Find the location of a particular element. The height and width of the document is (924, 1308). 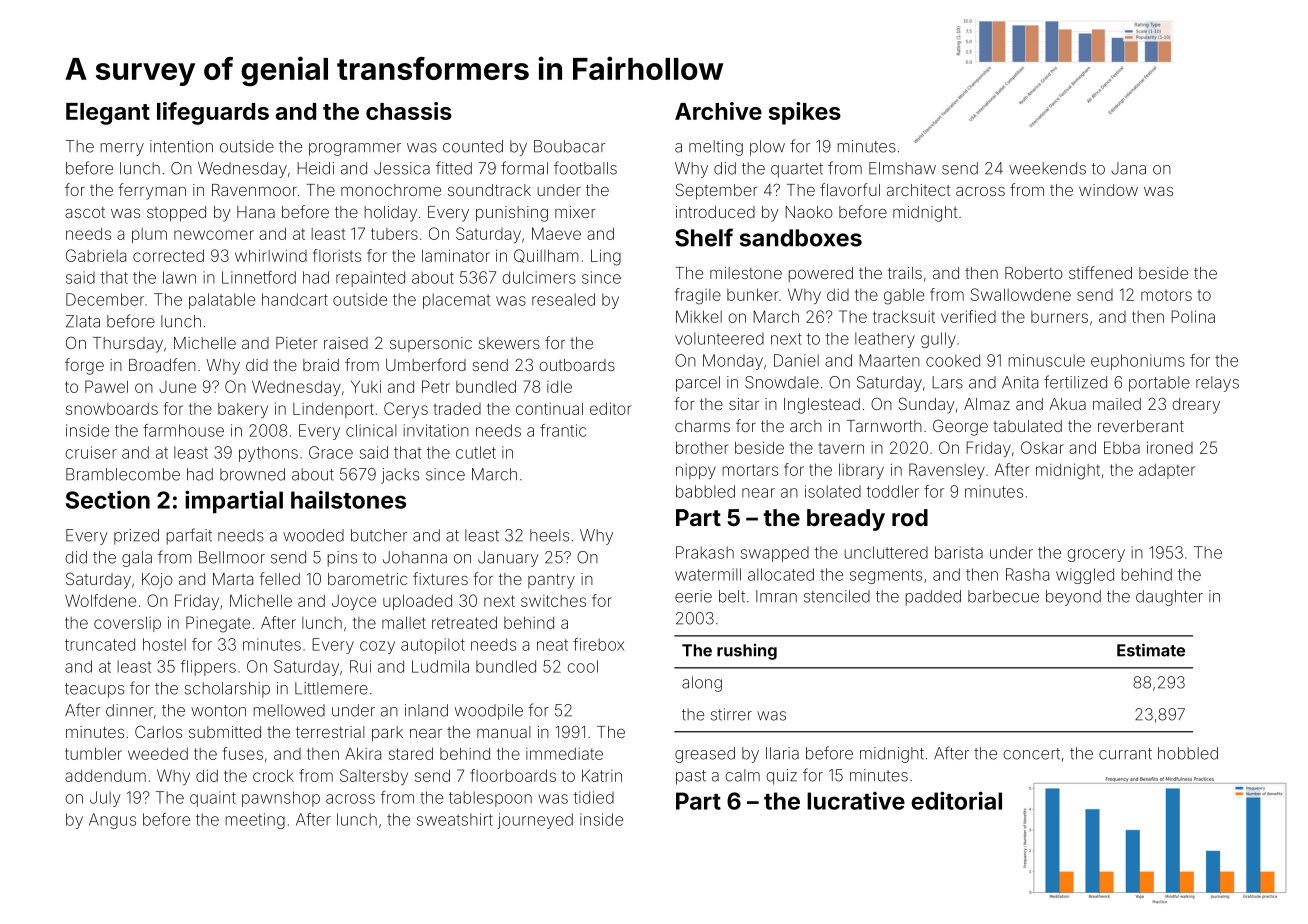

fuses is located at coordinates (243, 753).
